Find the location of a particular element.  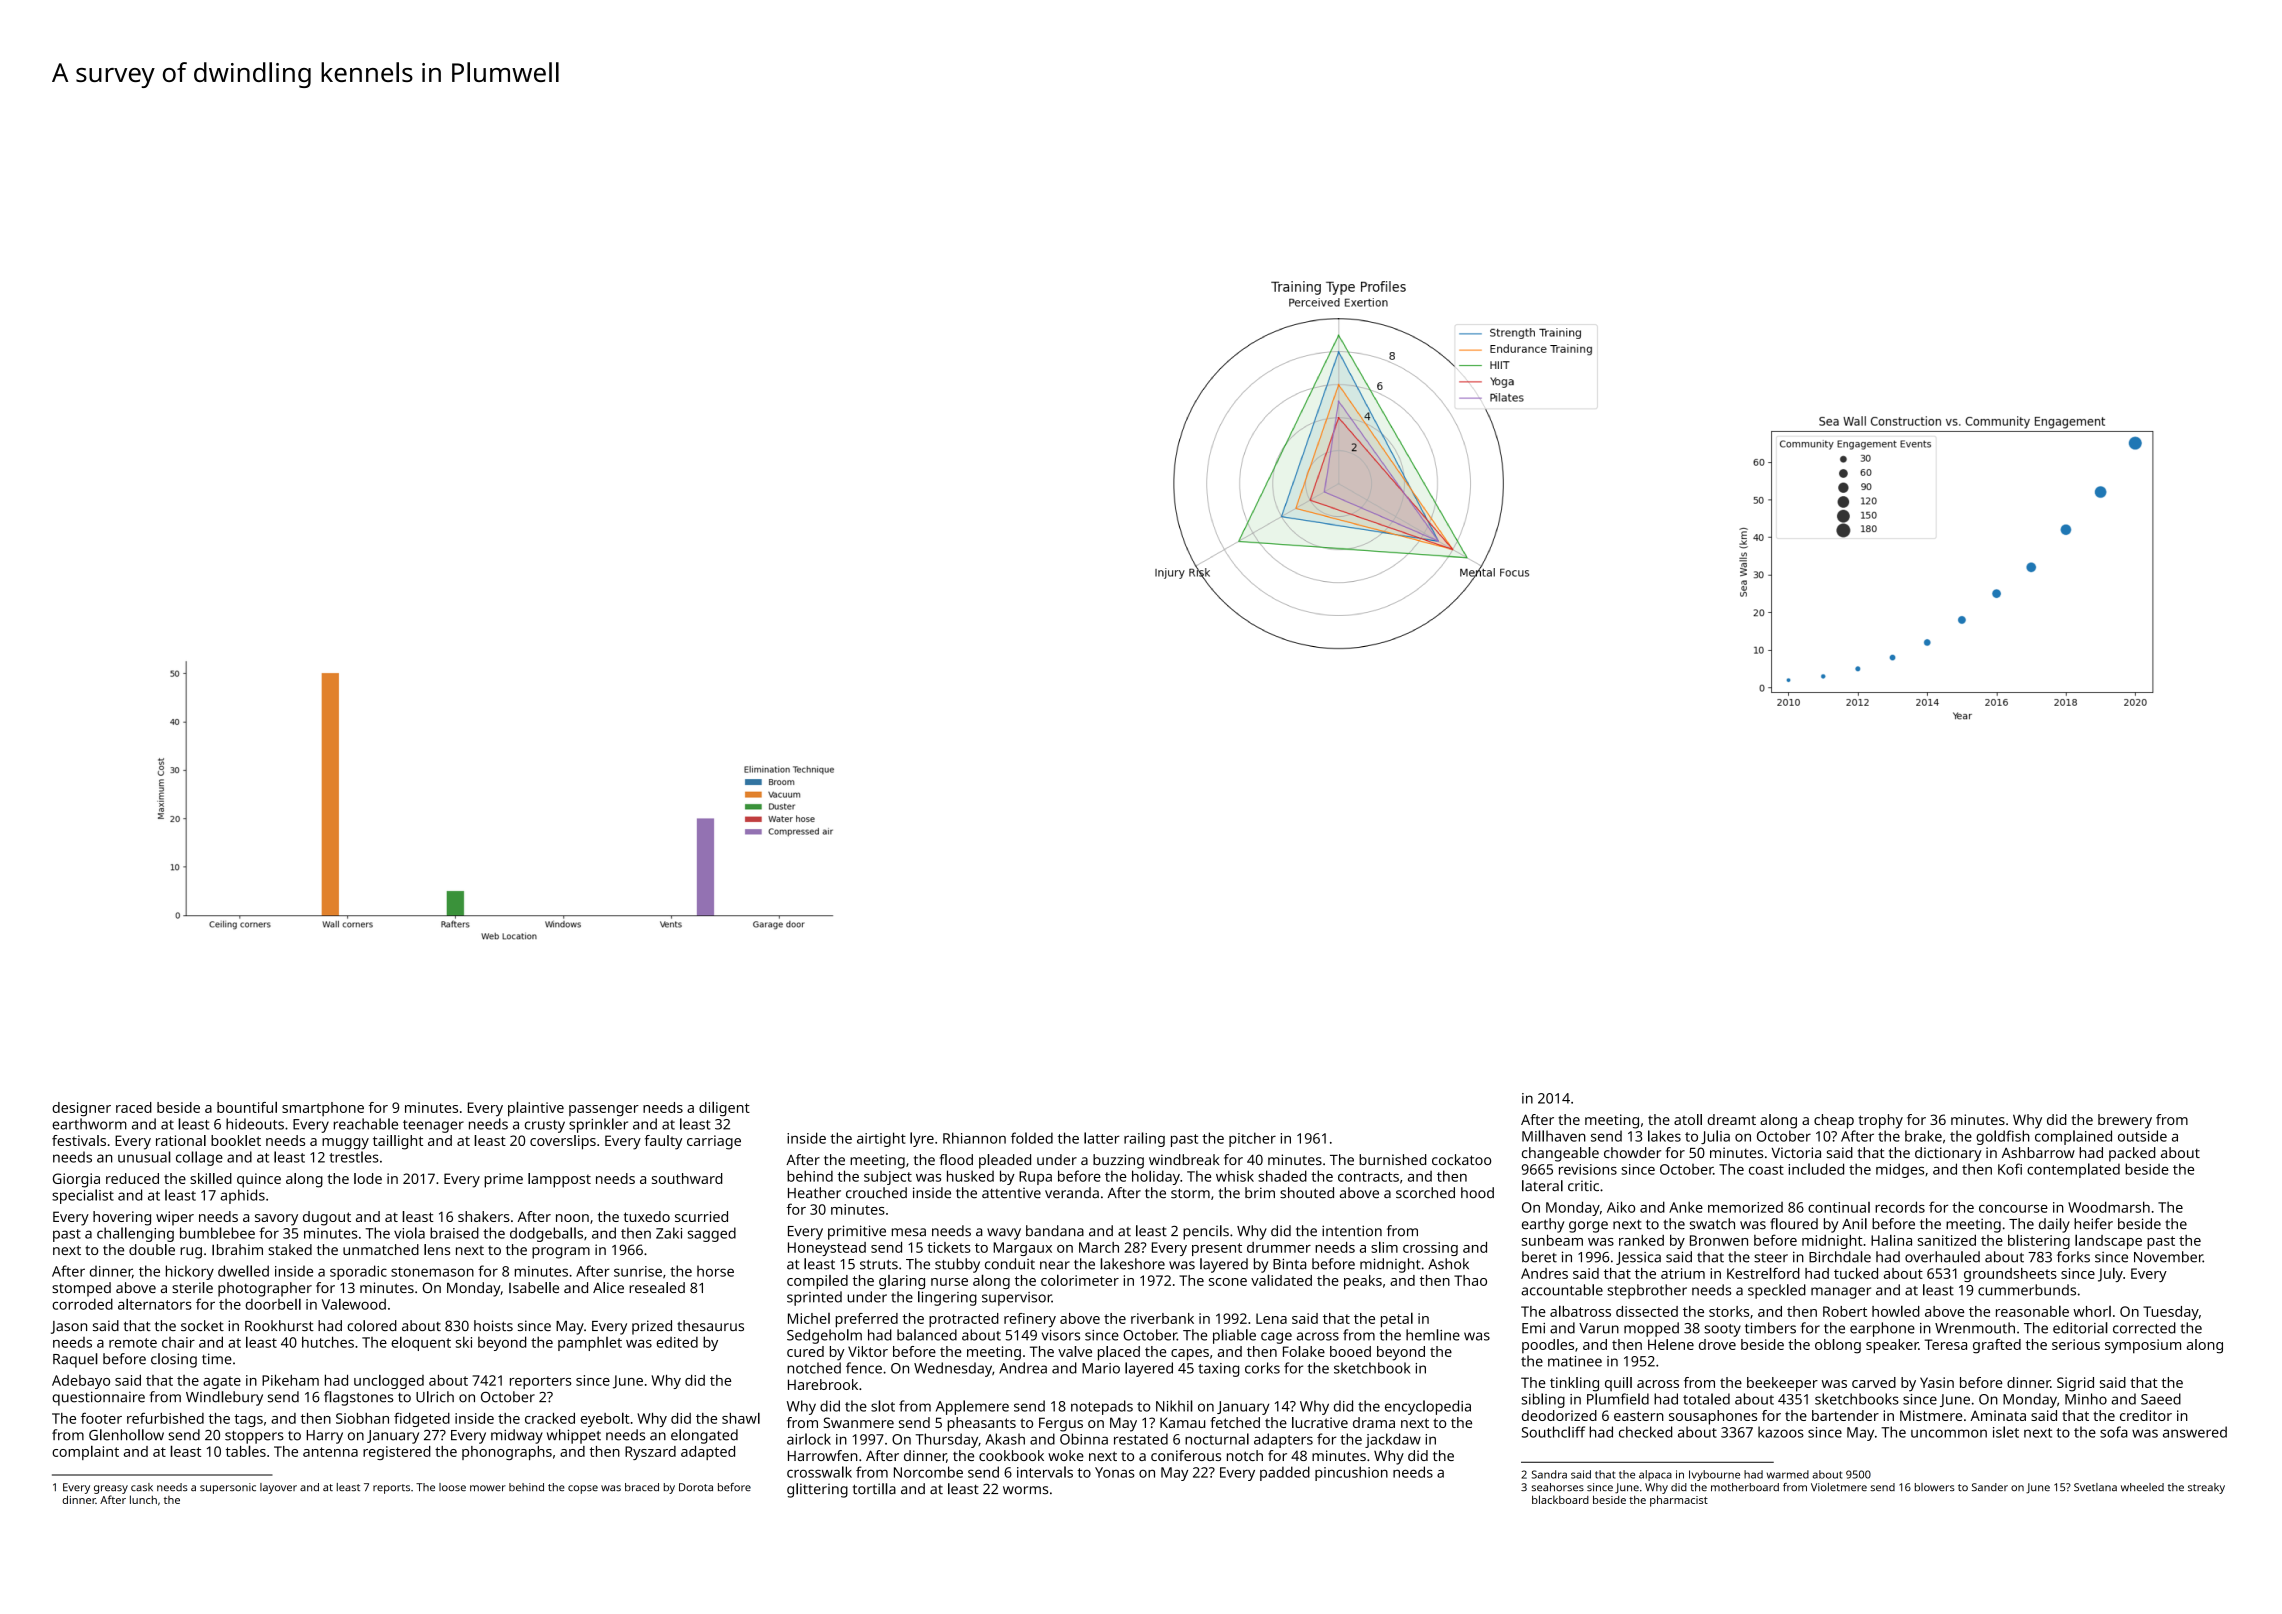

beekeeper is located at coordinates (1782, 1384).
